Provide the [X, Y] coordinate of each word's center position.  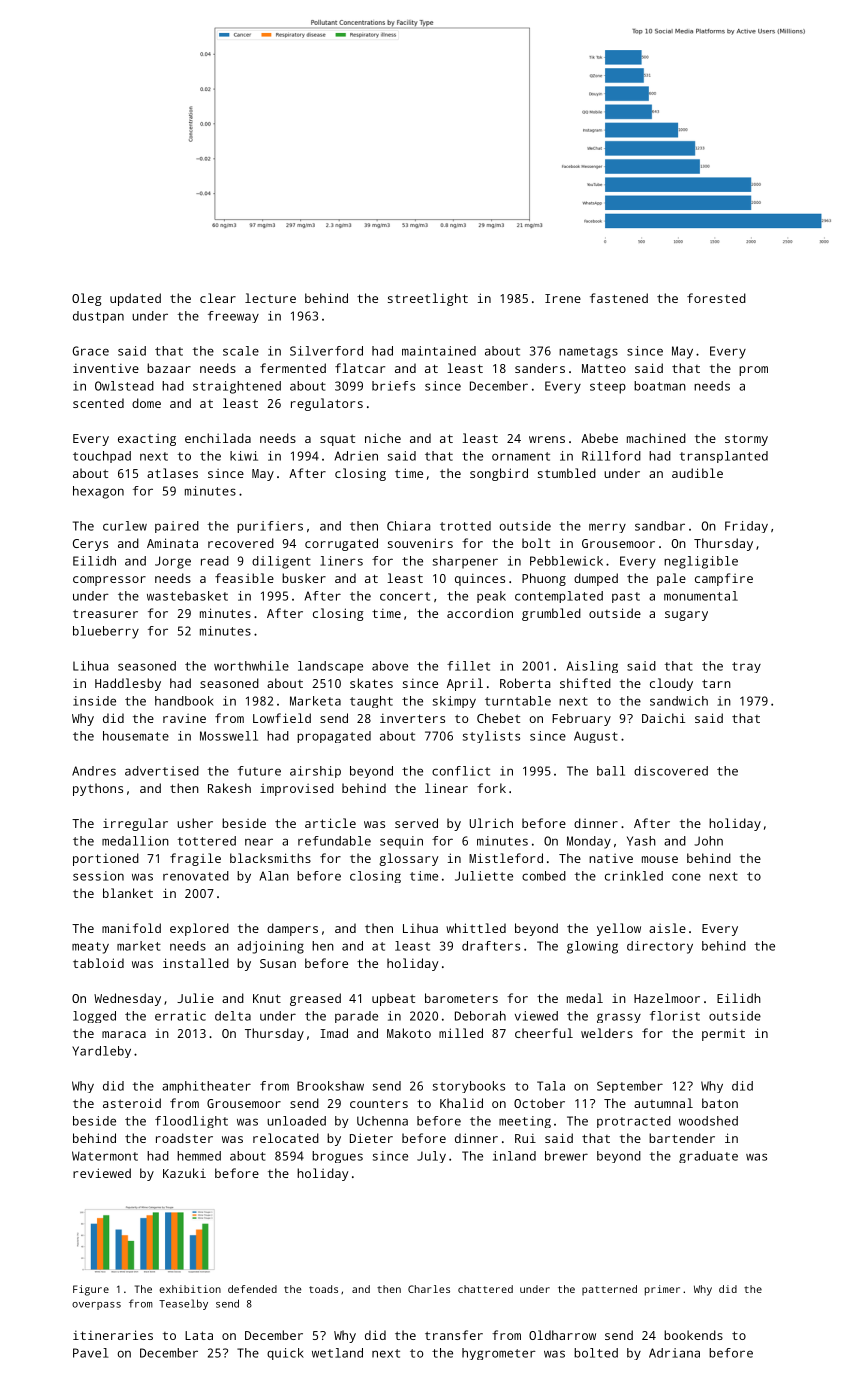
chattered [485, 1289]
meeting [525, 1122]
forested [716, 298]
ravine [184, 718]
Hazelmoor [667, 998]
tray [746, 667]
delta [233, 1016]
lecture [270, 298]
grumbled [551, 614]
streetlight [428, 299]
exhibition [190, 1289]
